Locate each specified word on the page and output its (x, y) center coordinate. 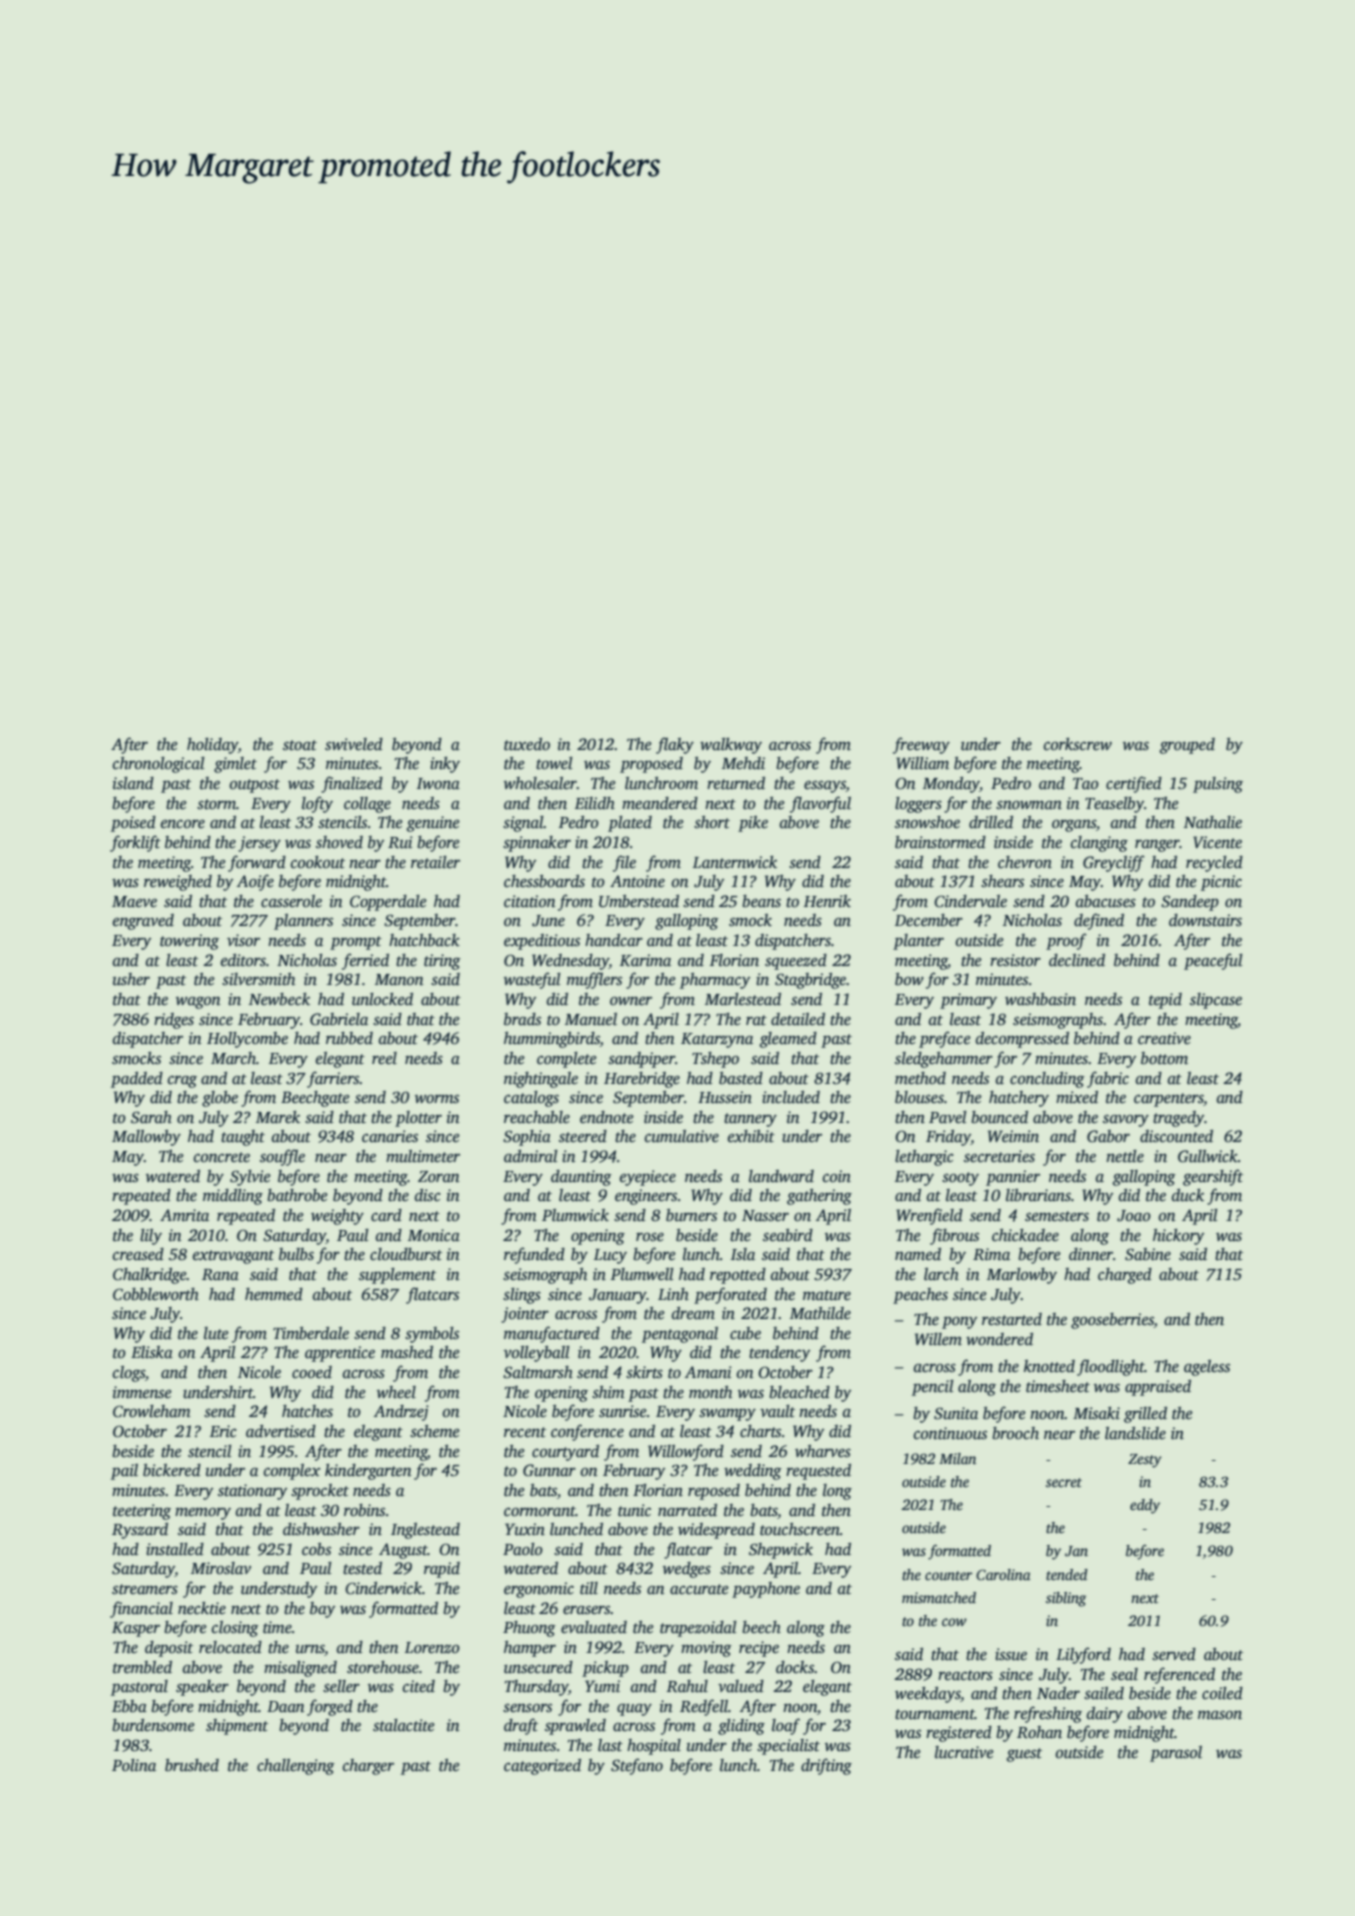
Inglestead (425, 1531)
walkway (731, 746)
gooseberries (1112, 1321)
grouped (1187, 746)
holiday (212, 746)
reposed (714, 1492)
